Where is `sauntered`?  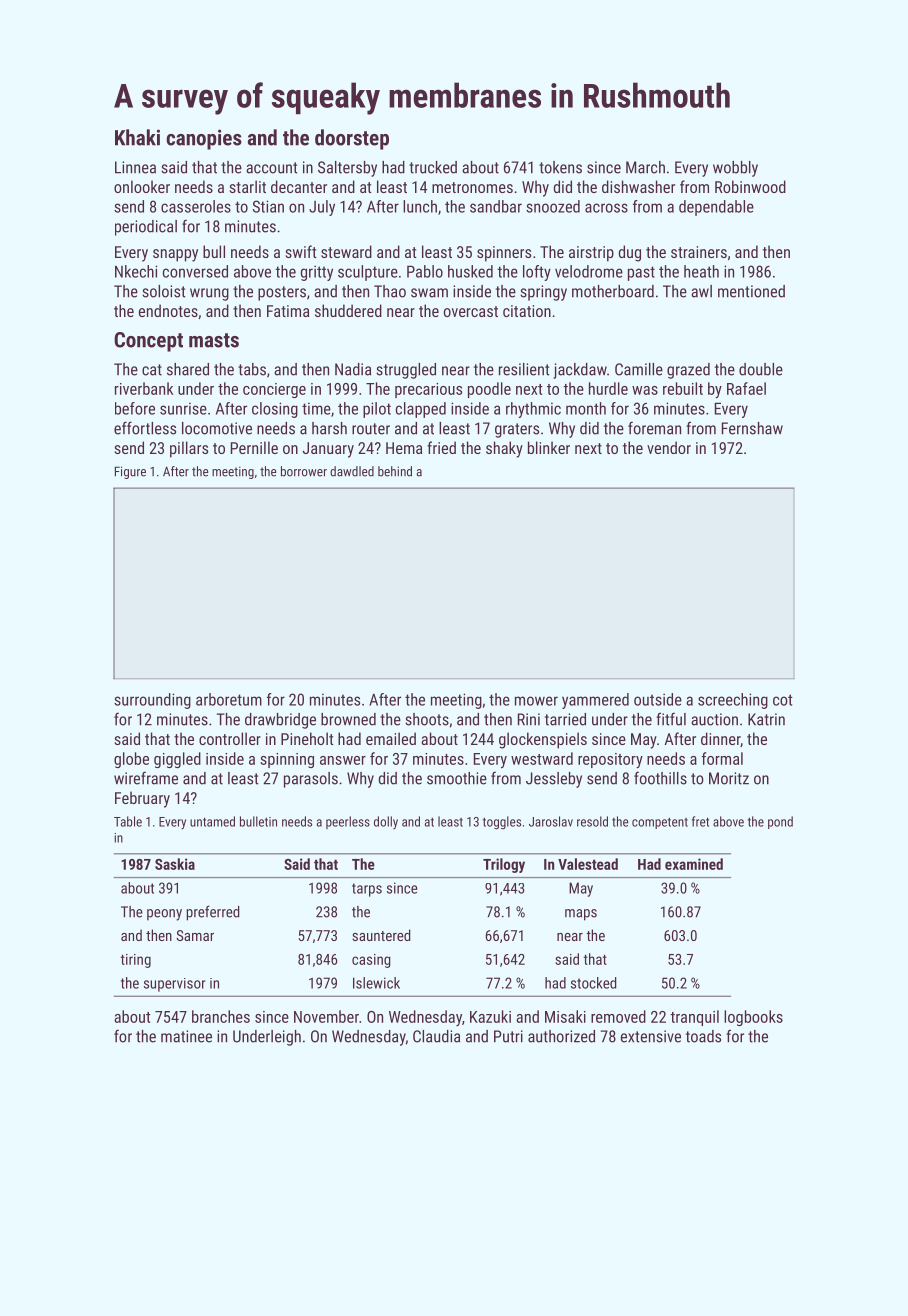 sauntered is located at coordinates (381, 935).
